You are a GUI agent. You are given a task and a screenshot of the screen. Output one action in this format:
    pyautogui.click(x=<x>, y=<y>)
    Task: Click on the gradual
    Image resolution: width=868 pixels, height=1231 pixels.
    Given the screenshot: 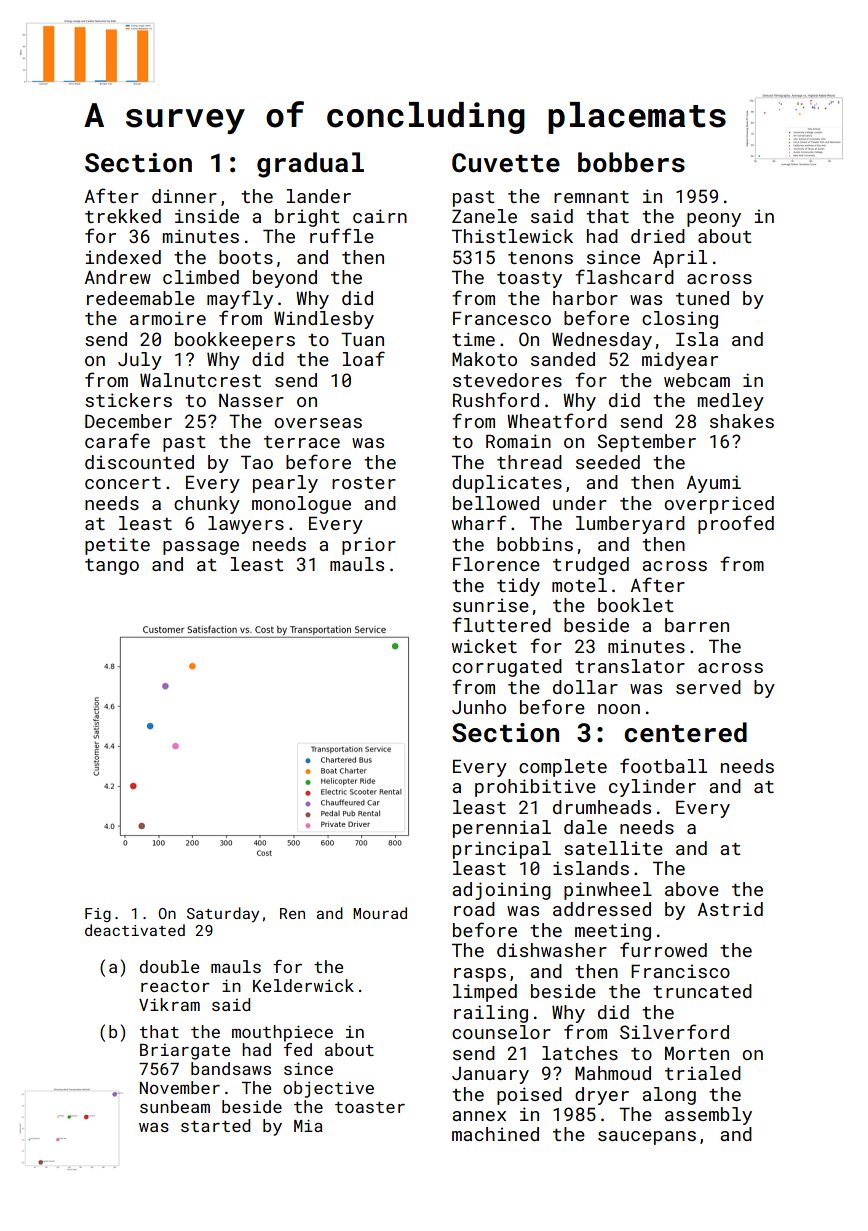 What is the action you would take?
    pyautogui.click(x=310, y=165)
